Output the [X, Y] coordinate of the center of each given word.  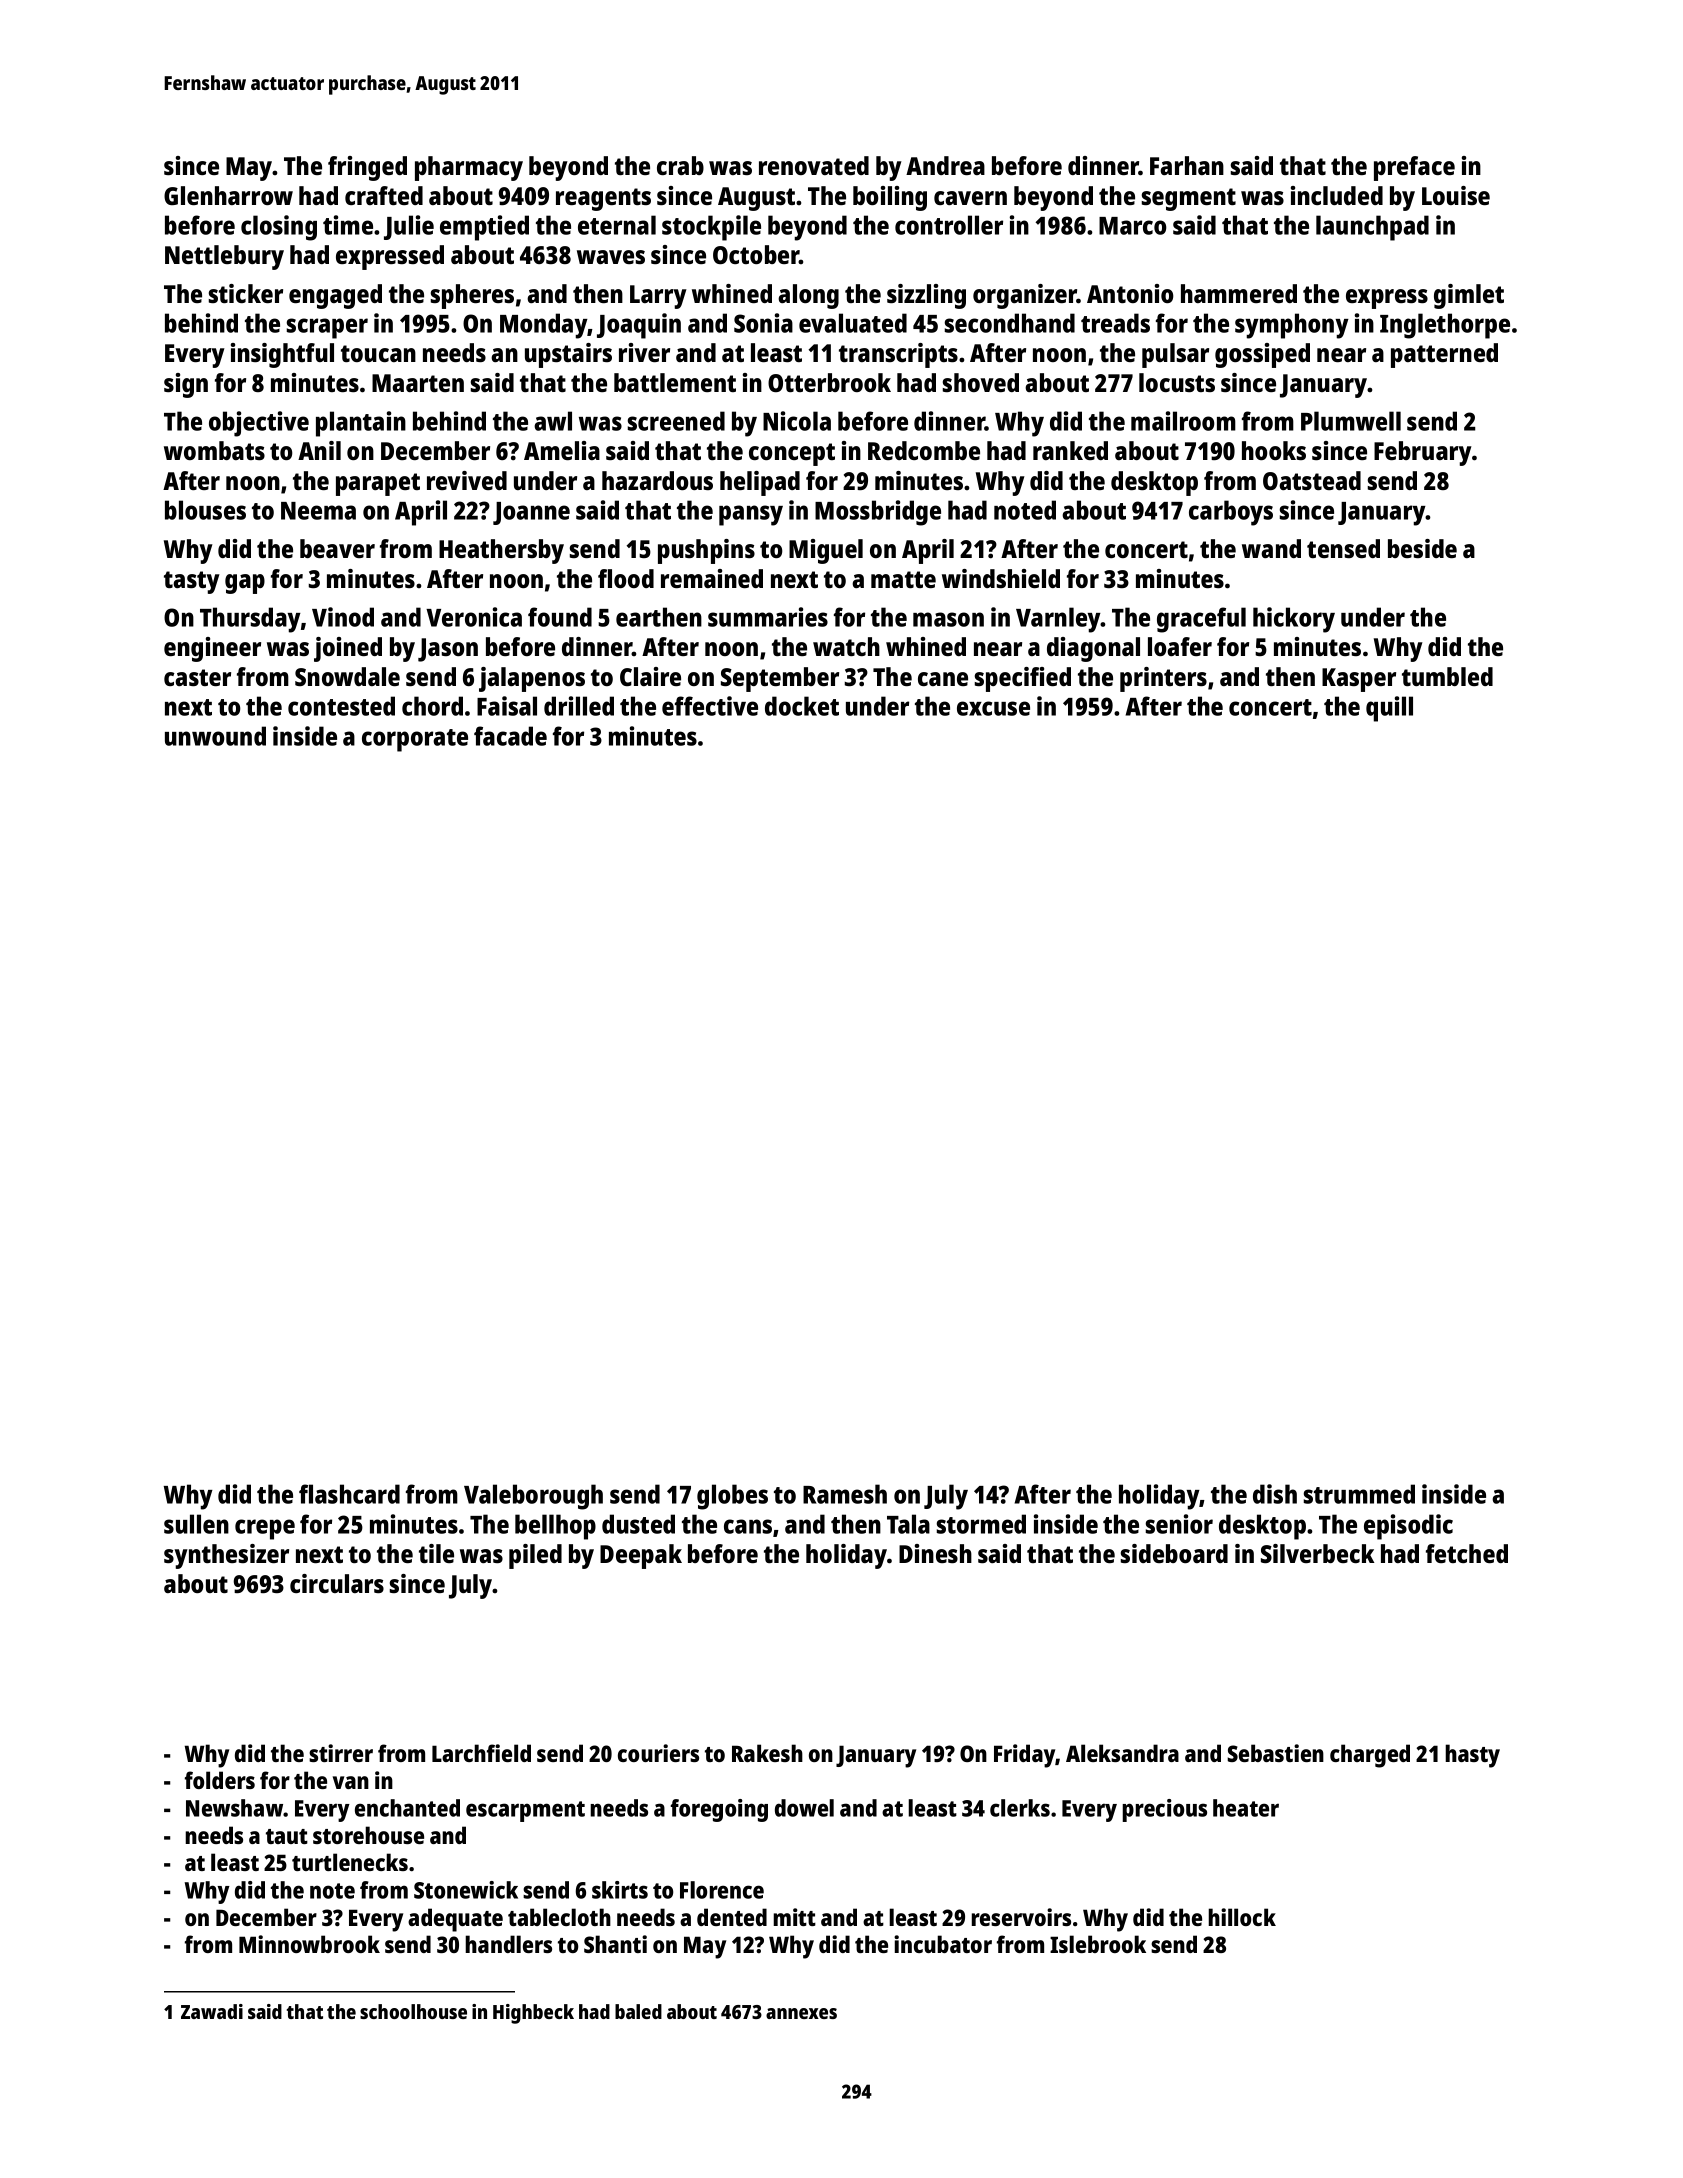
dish [1275, 1494]
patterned [1444, 355]
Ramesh [845, 1494]
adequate [455, 1920]
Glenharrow [228, 195]
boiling [890, 198]
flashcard [349, 1494]
